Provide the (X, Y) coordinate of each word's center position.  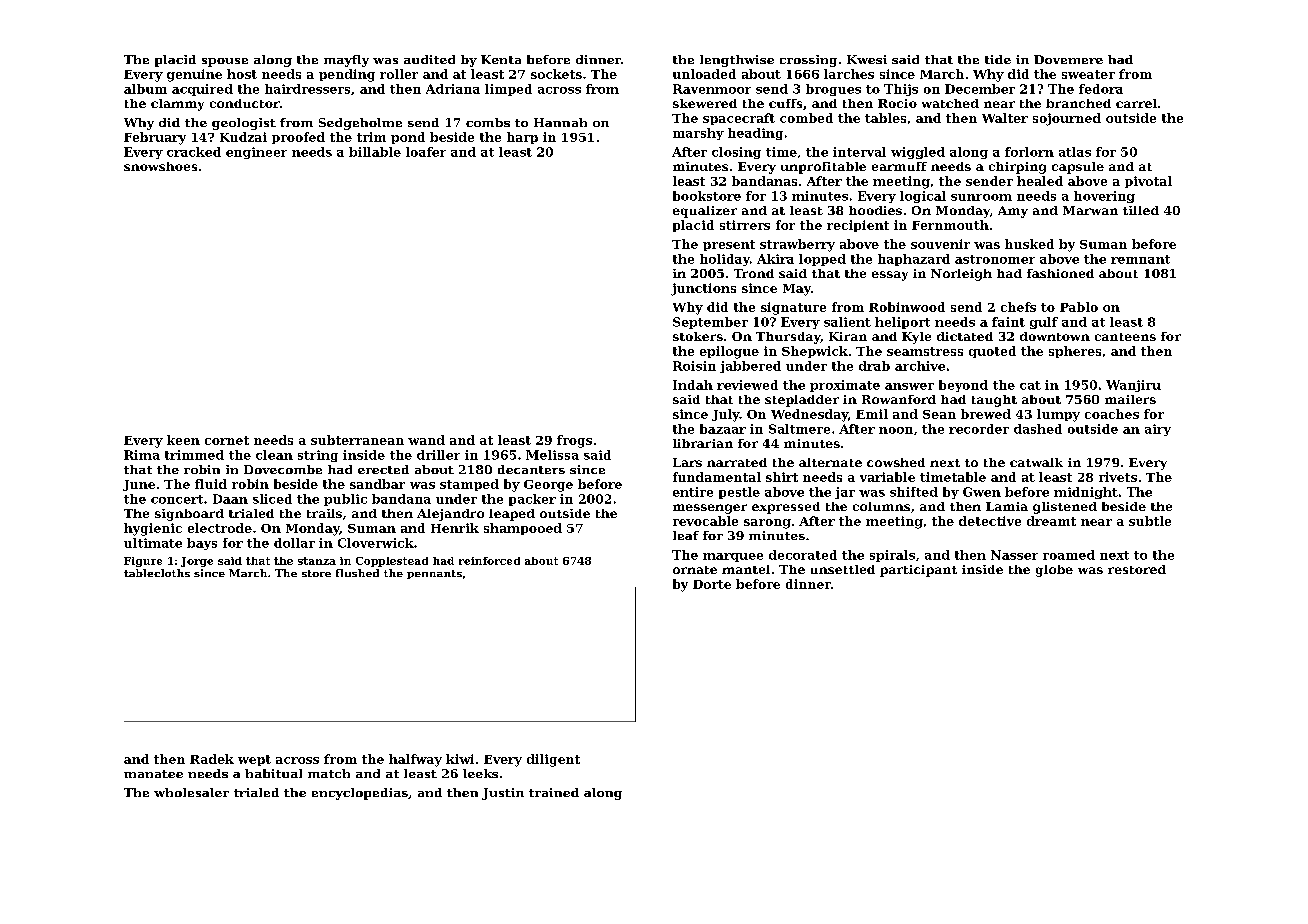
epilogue (729, 352)
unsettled (843, 569)
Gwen (982, 492)
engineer (256, 153)
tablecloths (157, 573)
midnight (1086, 493)
